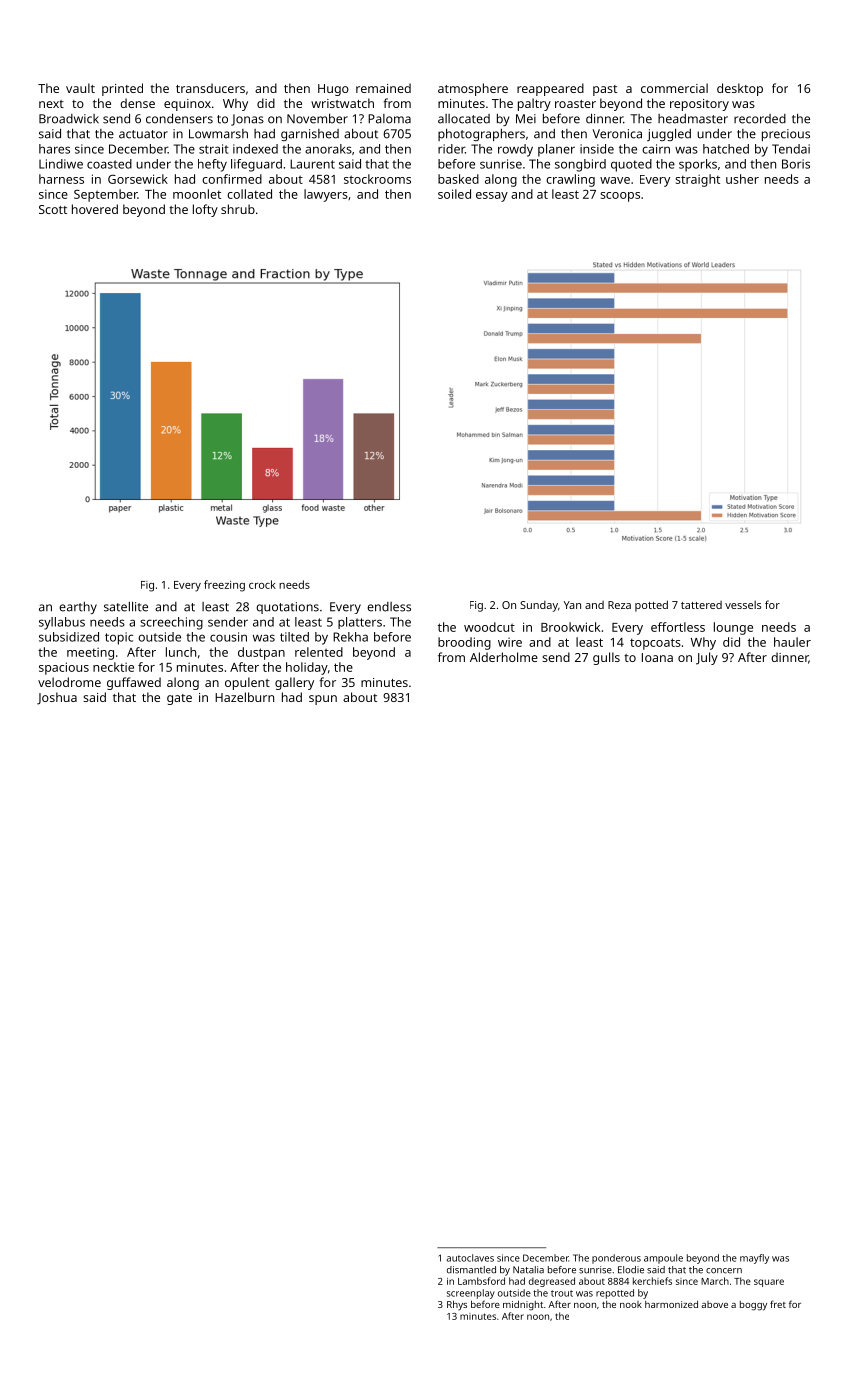 The image size is (849, 1400). I want to click on Ioana, so click(657, 657).
